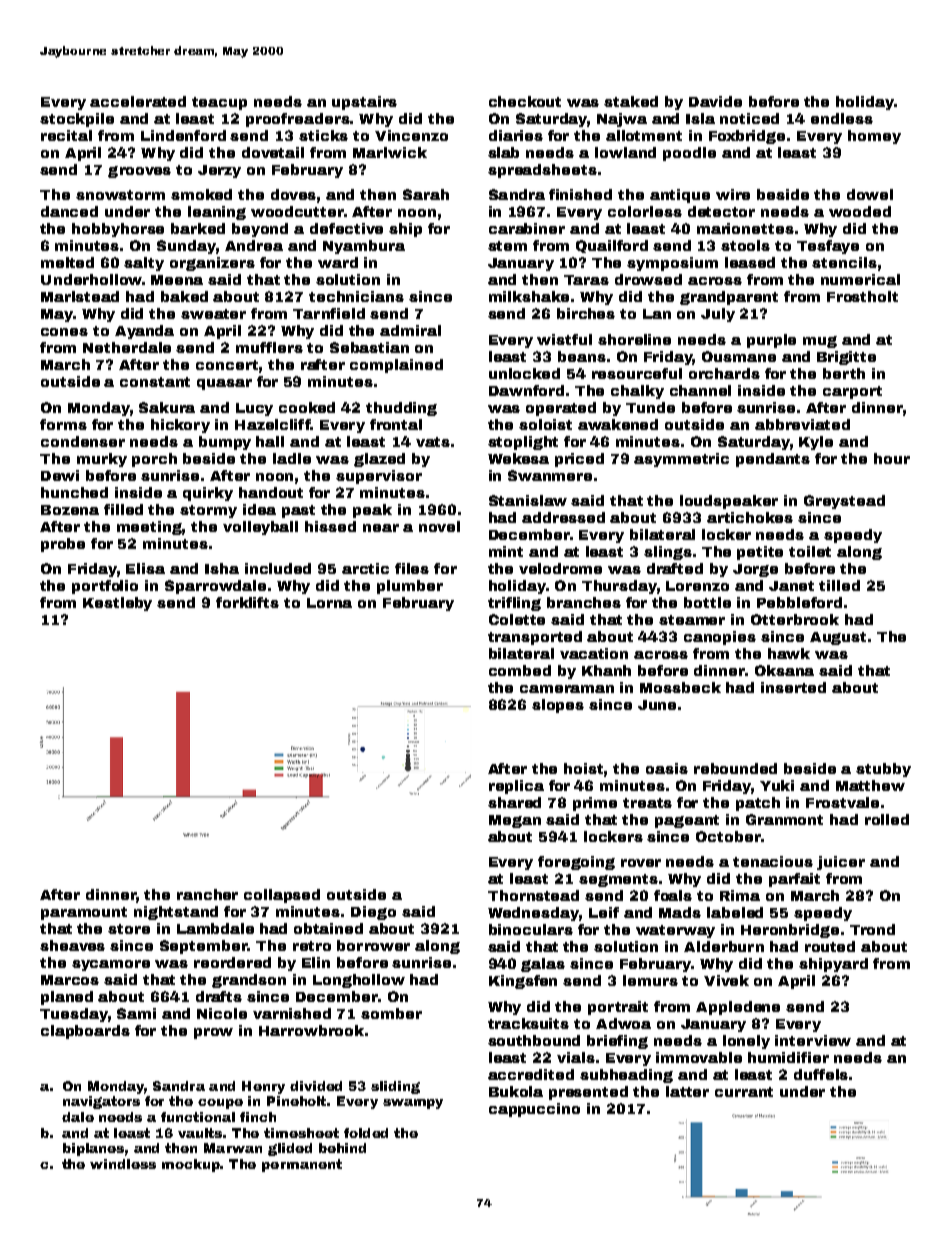  I want to click on planed, so click(67, 998).
